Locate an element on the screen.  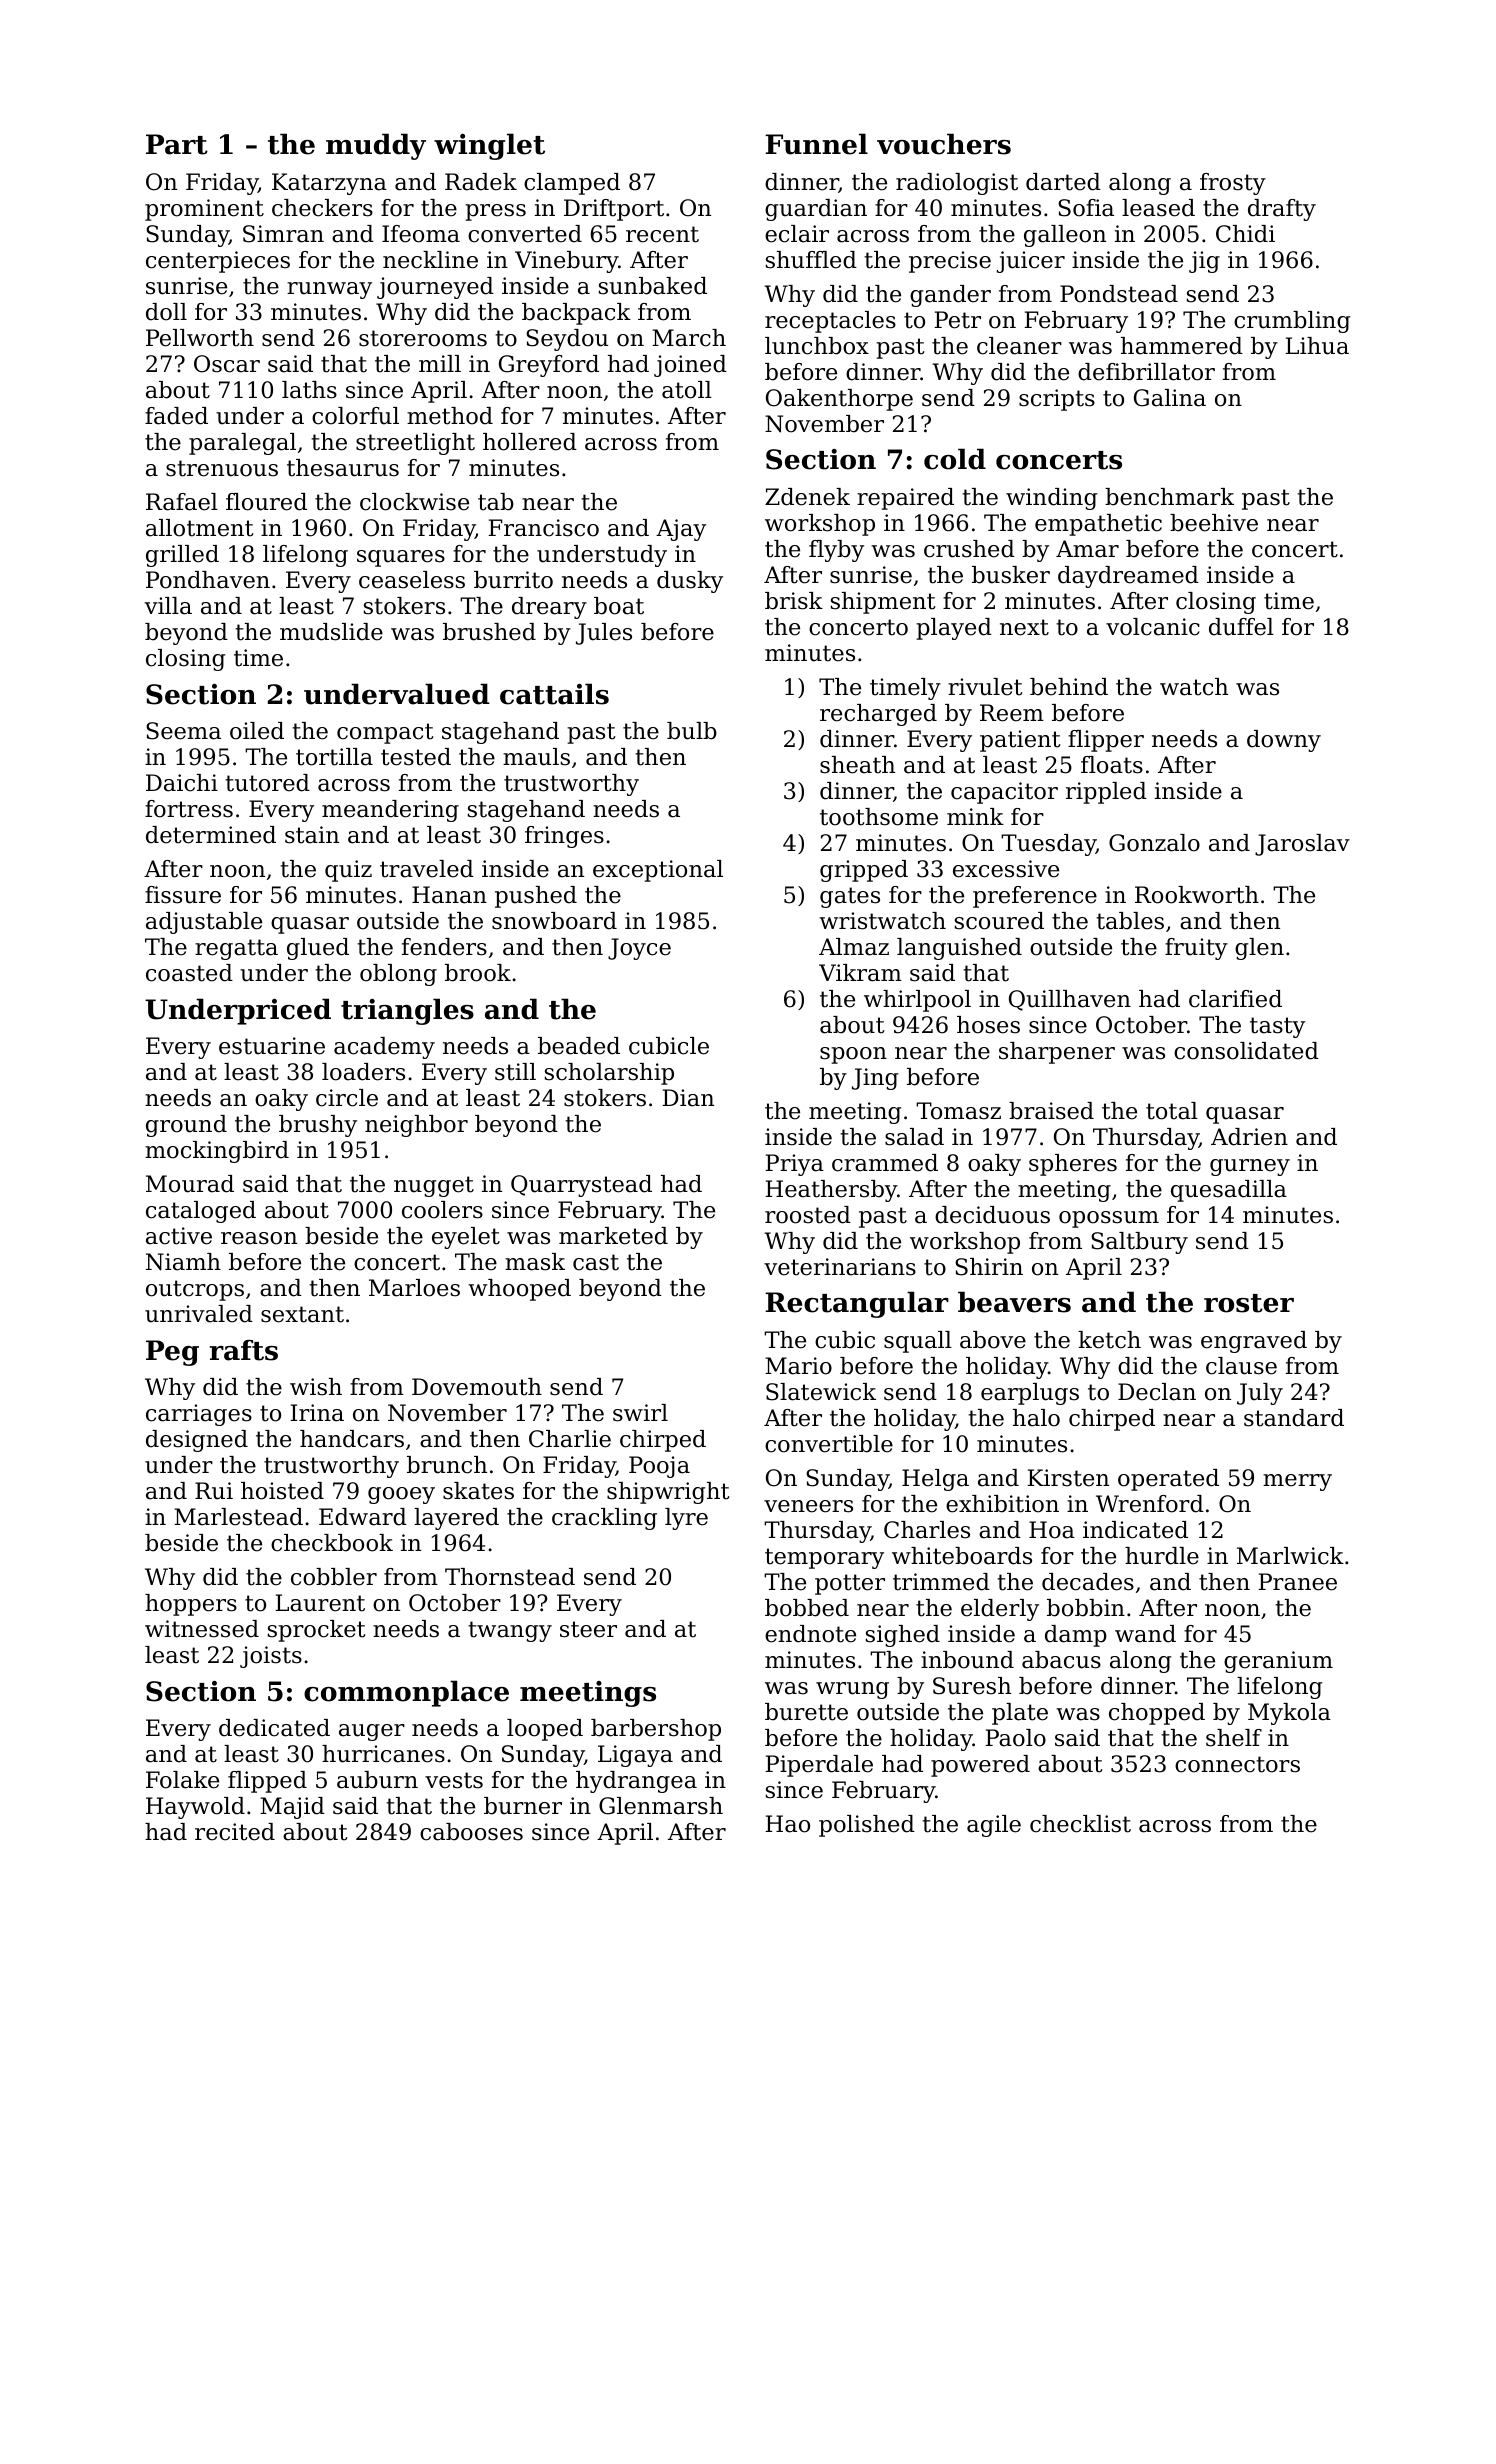
doll is located at coordinates (166, 312).
